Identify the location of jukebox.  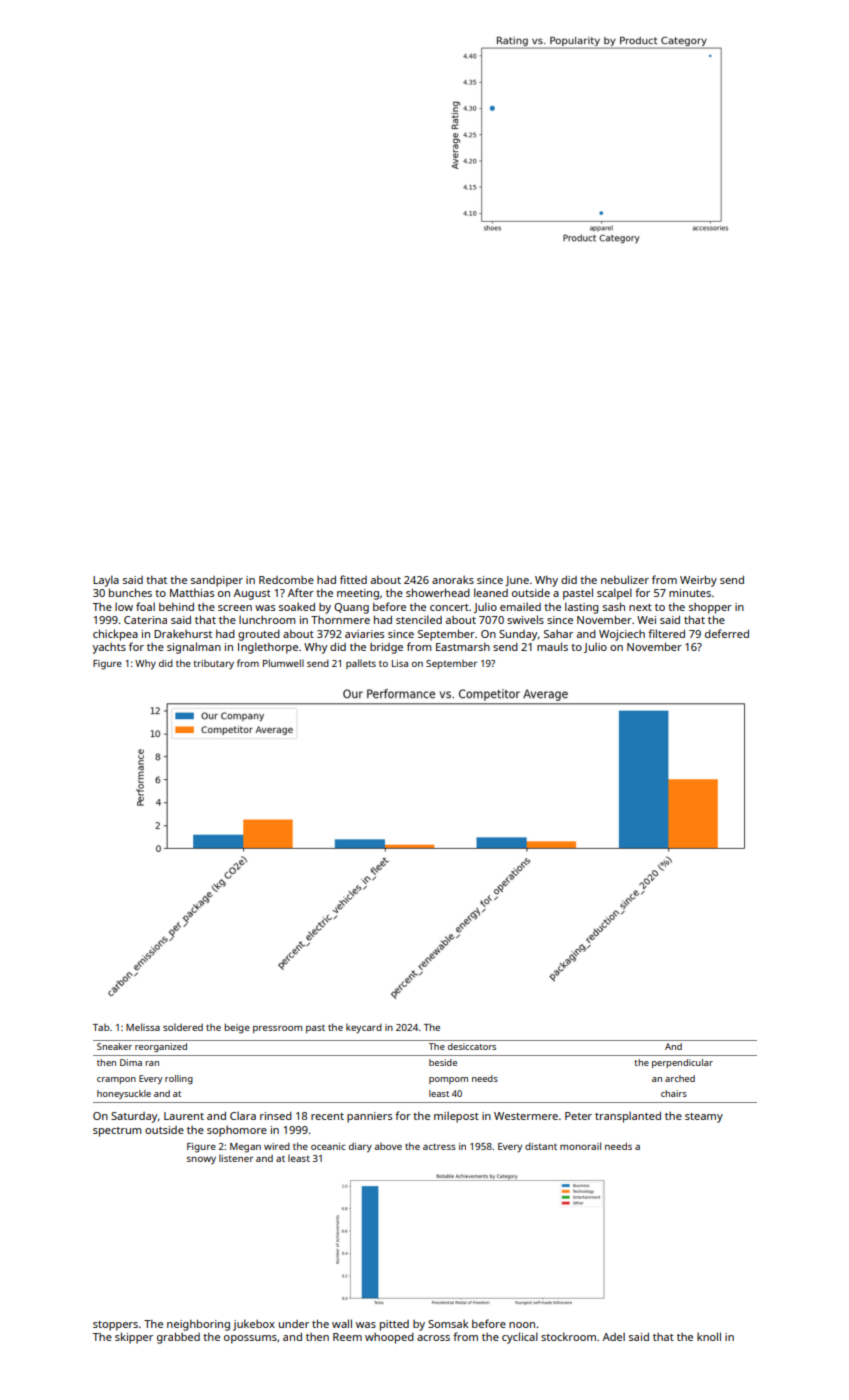
(254, 1325).
